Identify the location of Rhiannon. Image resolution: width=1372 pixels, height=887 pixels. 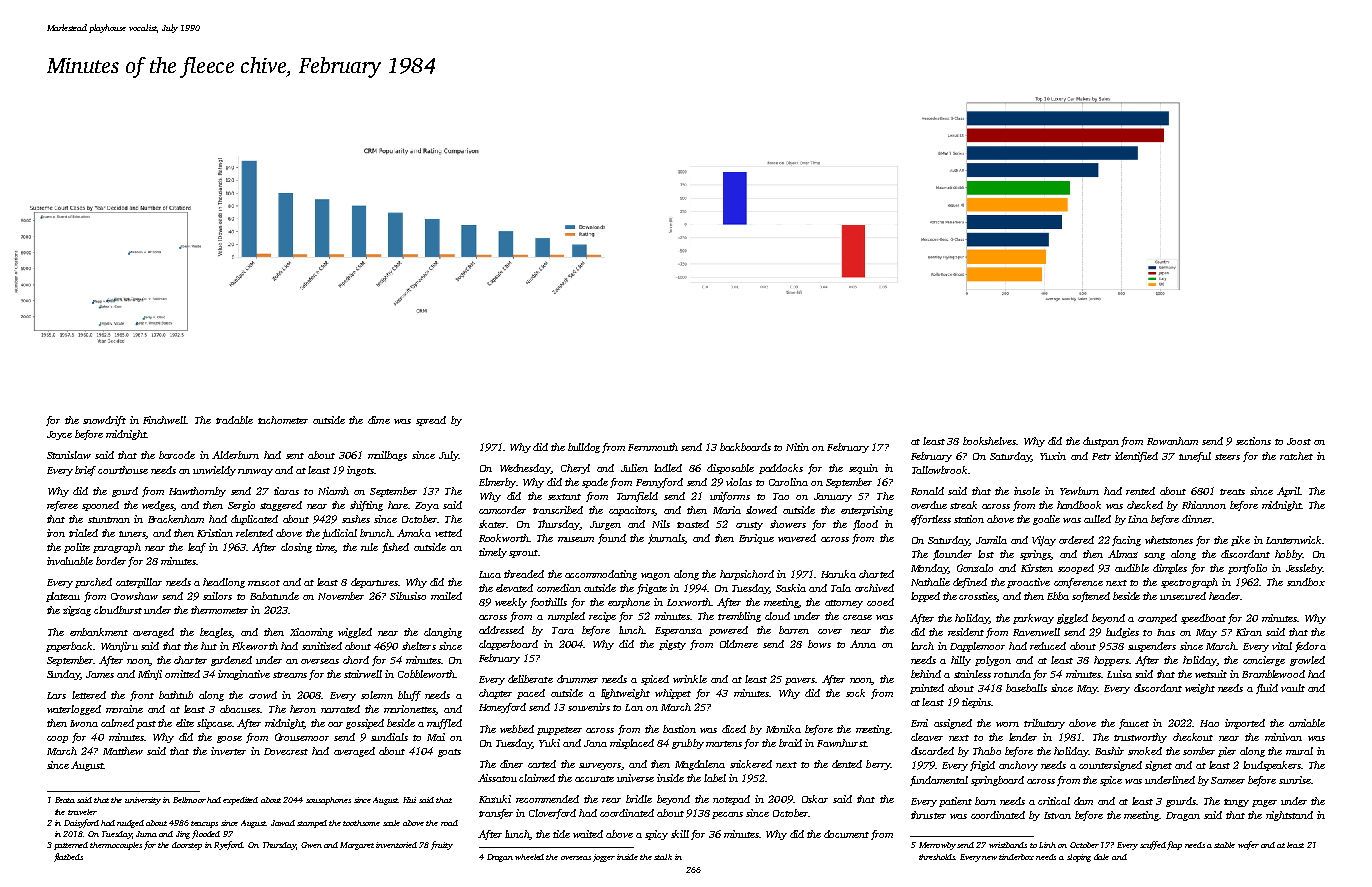
(1204, 505).
